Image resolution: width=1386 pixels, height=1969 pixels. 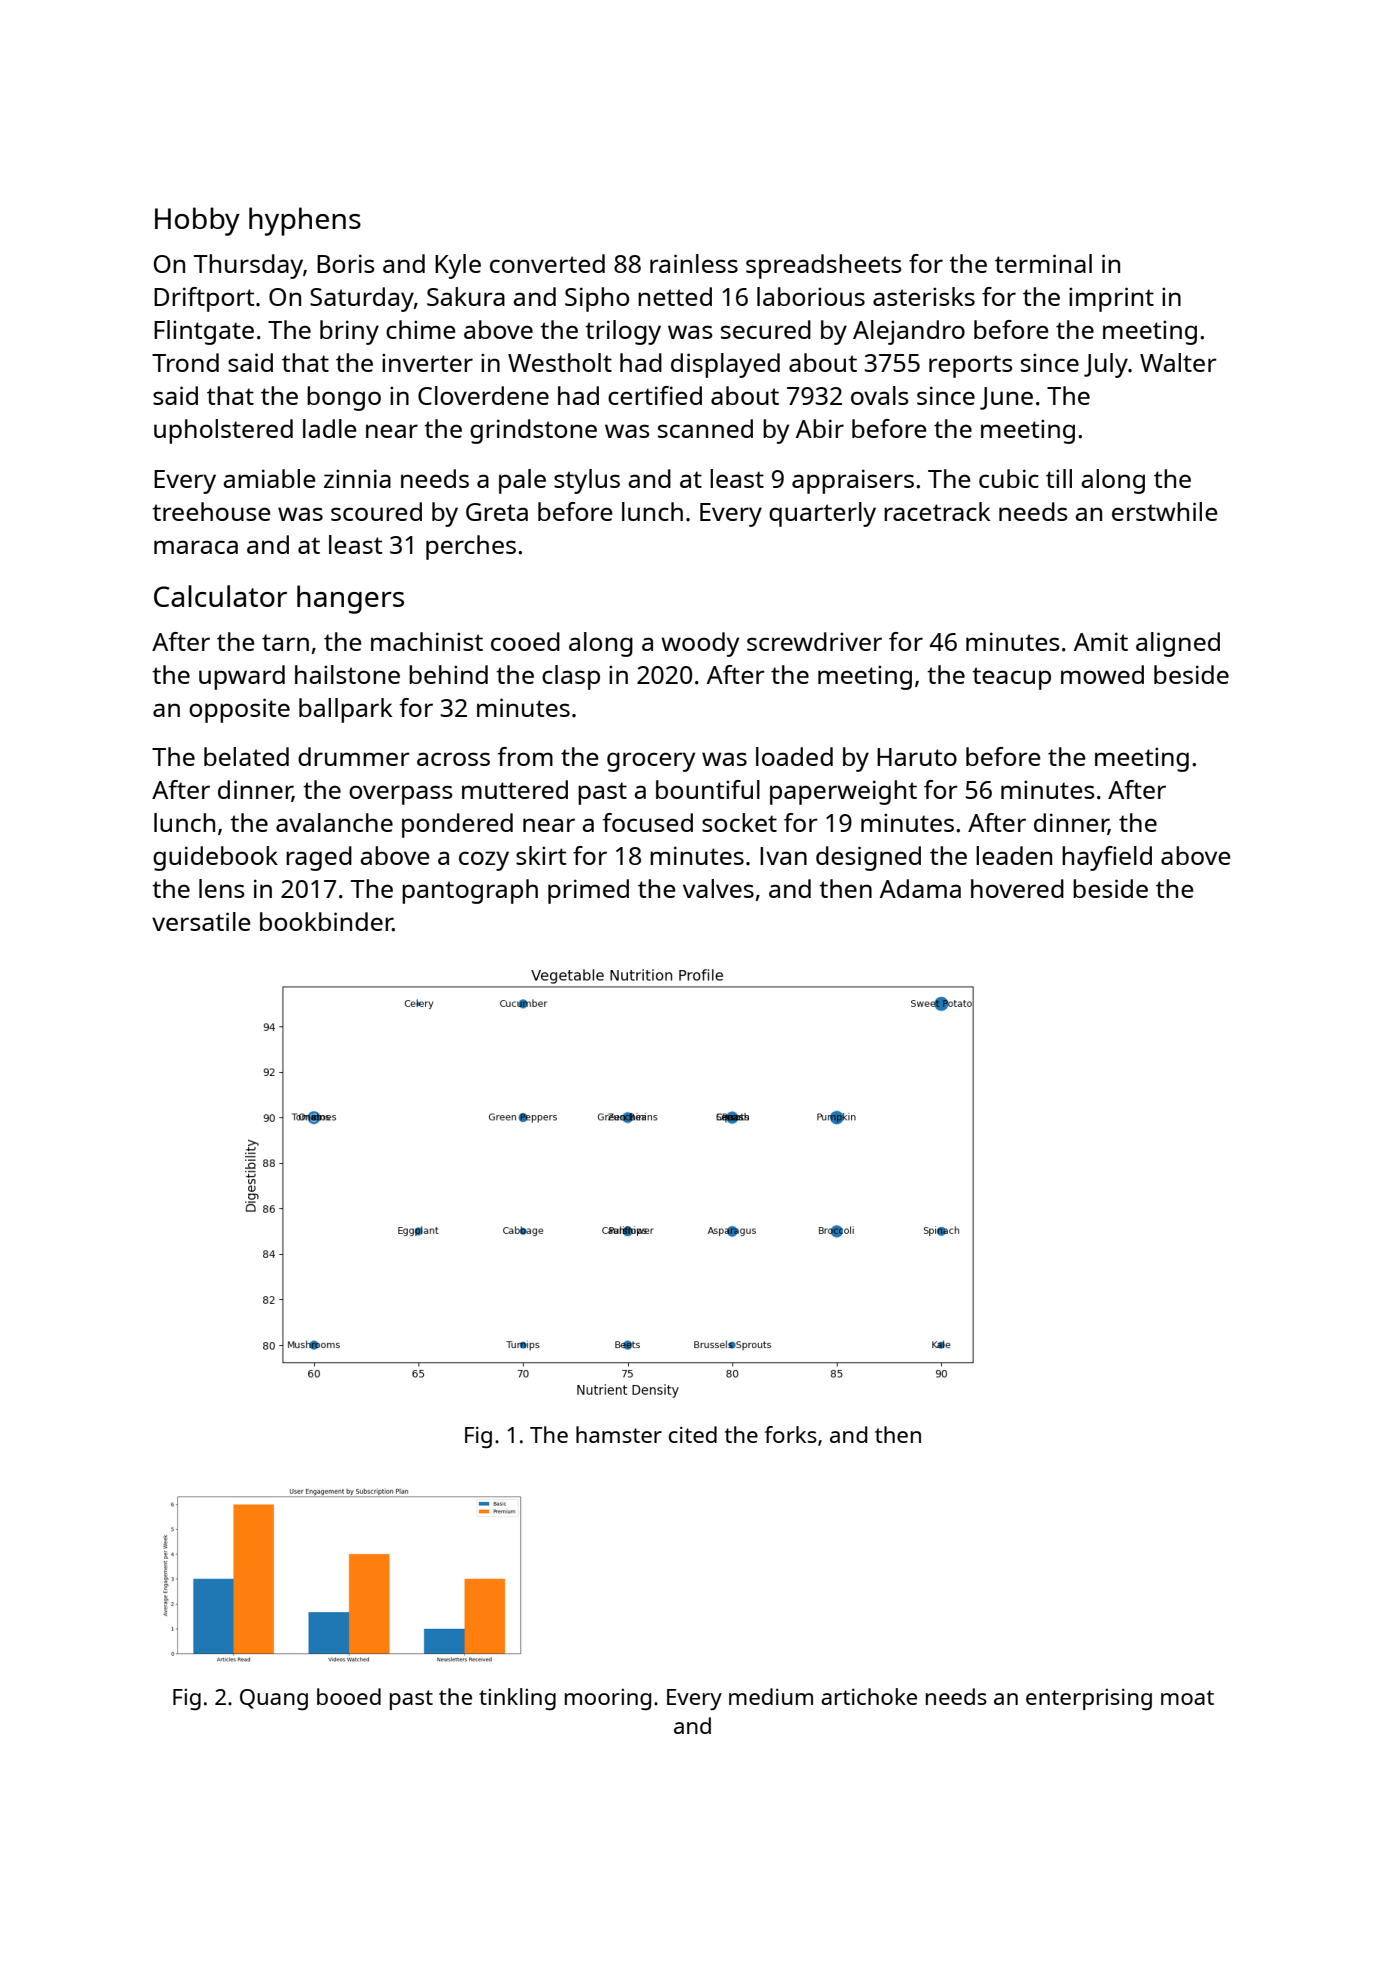 What do you see at coordinates (694, 263) in the image?
I see `rainless` at bounding box center [694, 263].
